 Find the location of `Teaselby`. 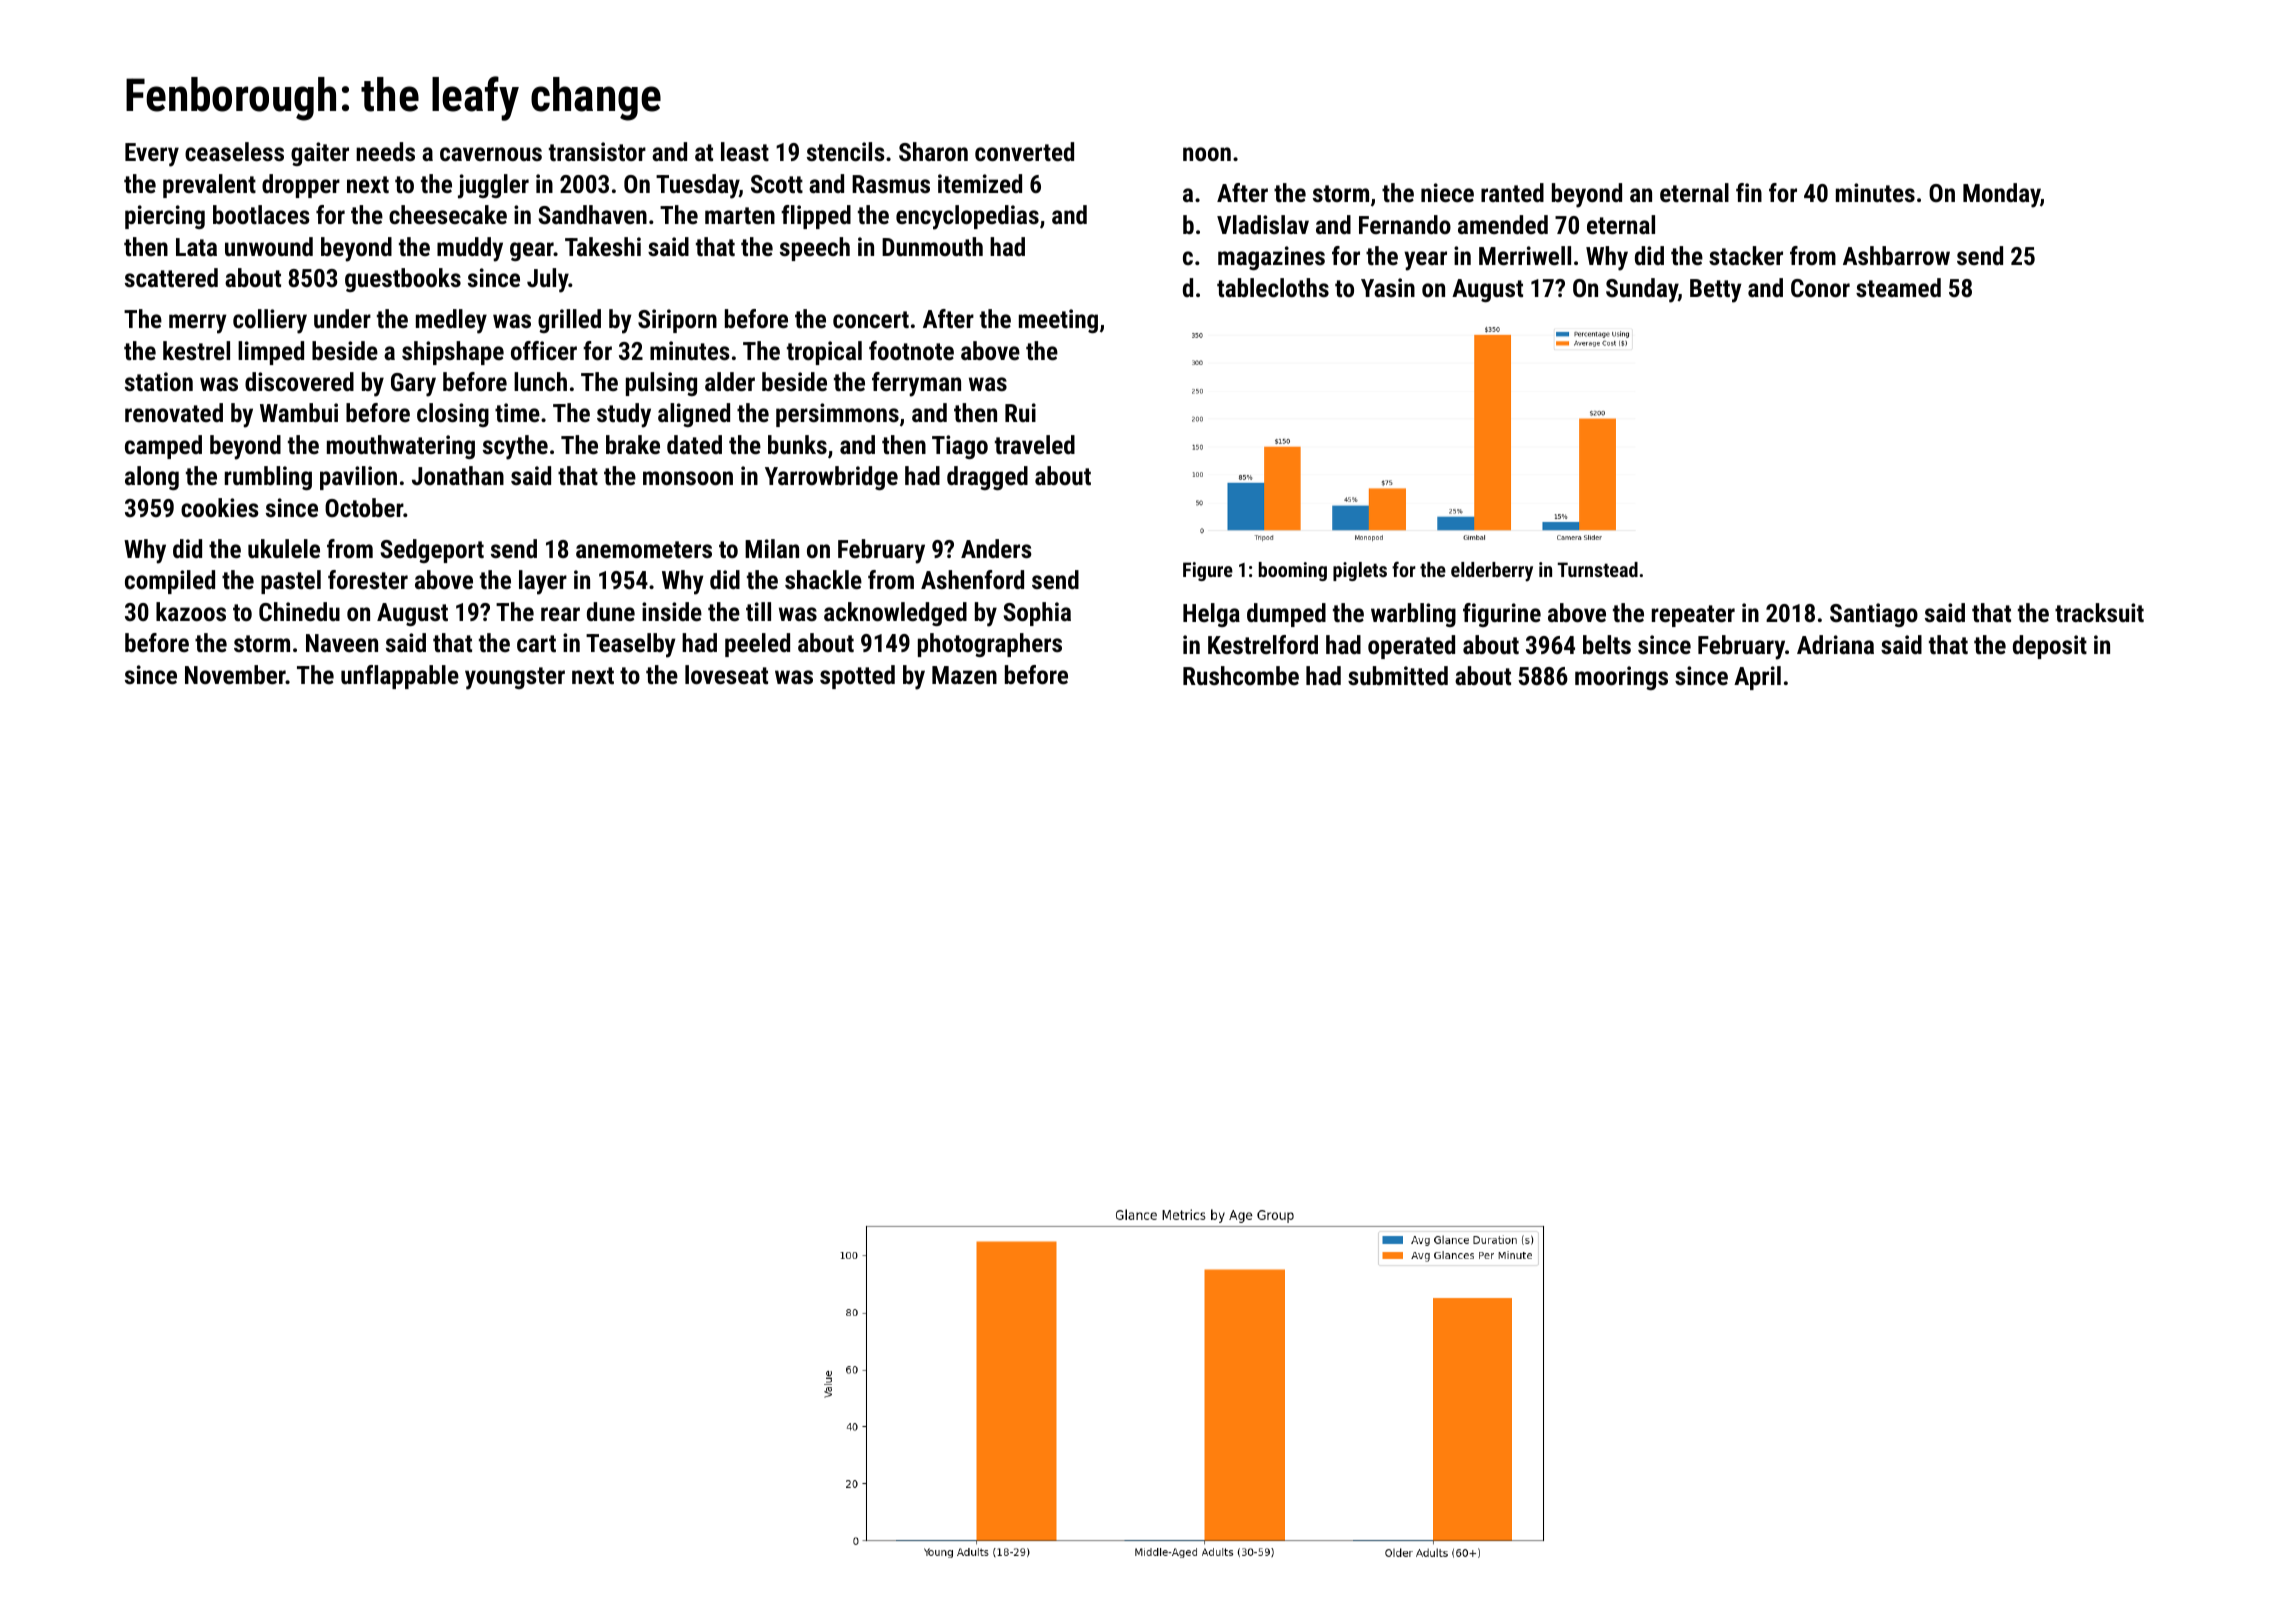

Teaselby is located at coordinates (631, 645).
